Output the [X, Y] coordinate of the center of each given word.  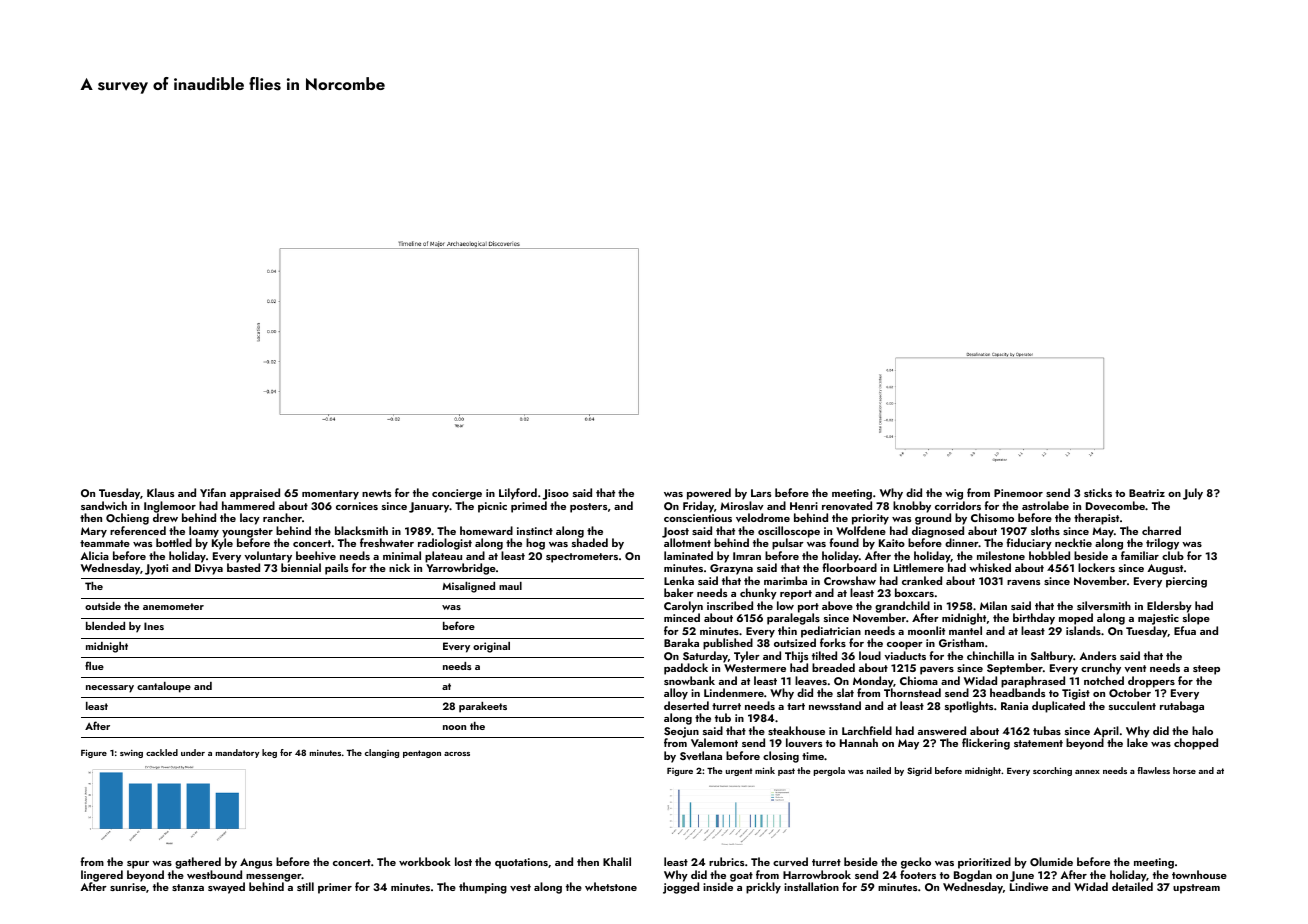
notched [1104, 680]
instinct [535, 531]
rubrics [726, 861]
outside [103, 606]
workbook [425, 861]
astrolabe [1045, 505]
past [786, 772]
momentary [330, 495]
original [491, 647]
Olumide [1051, 861]
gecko [916, 863]
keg [269, 753]
